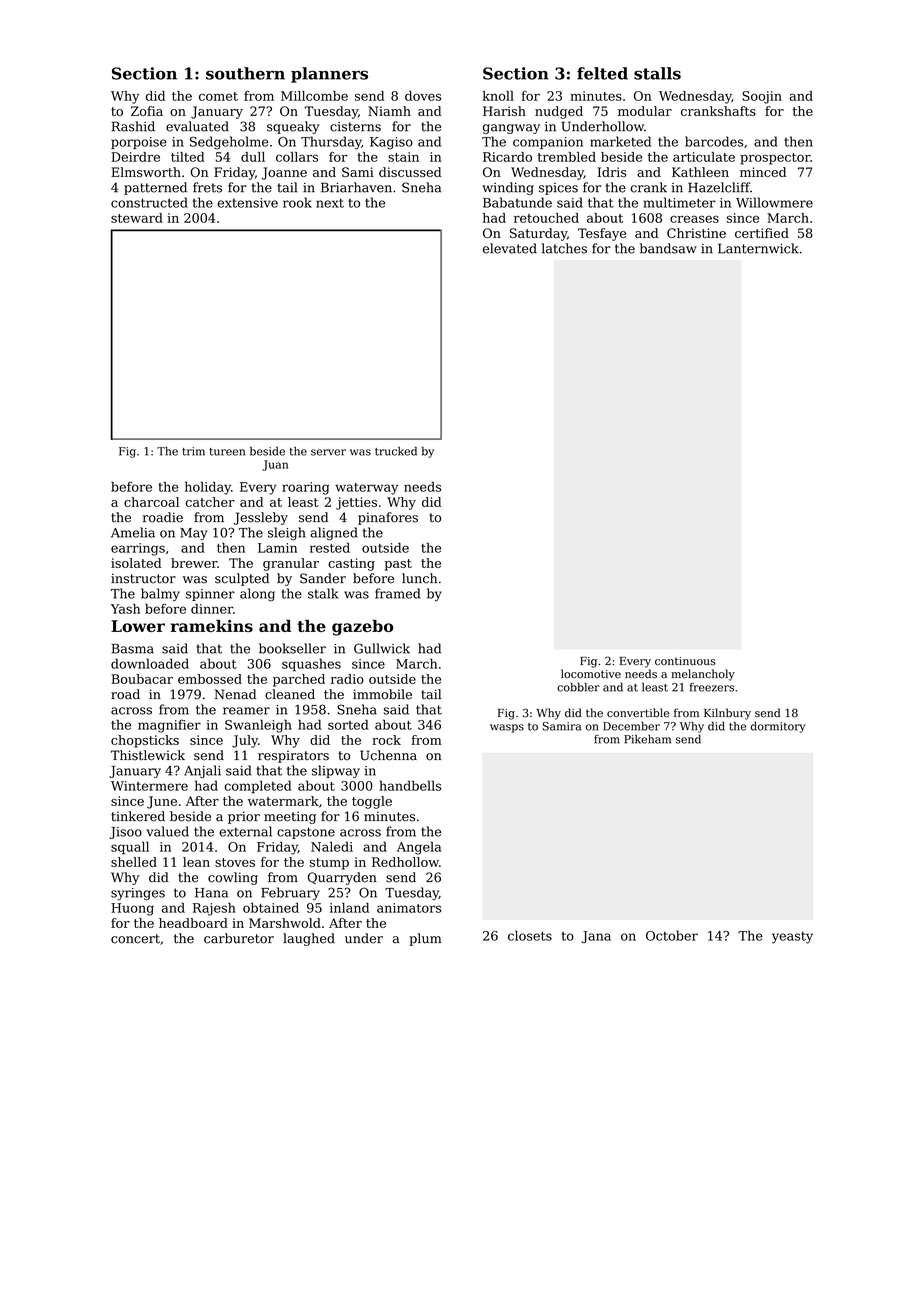  Describe the element at coordinates (762, 97) in the page. I see `Soojin` at that location.
